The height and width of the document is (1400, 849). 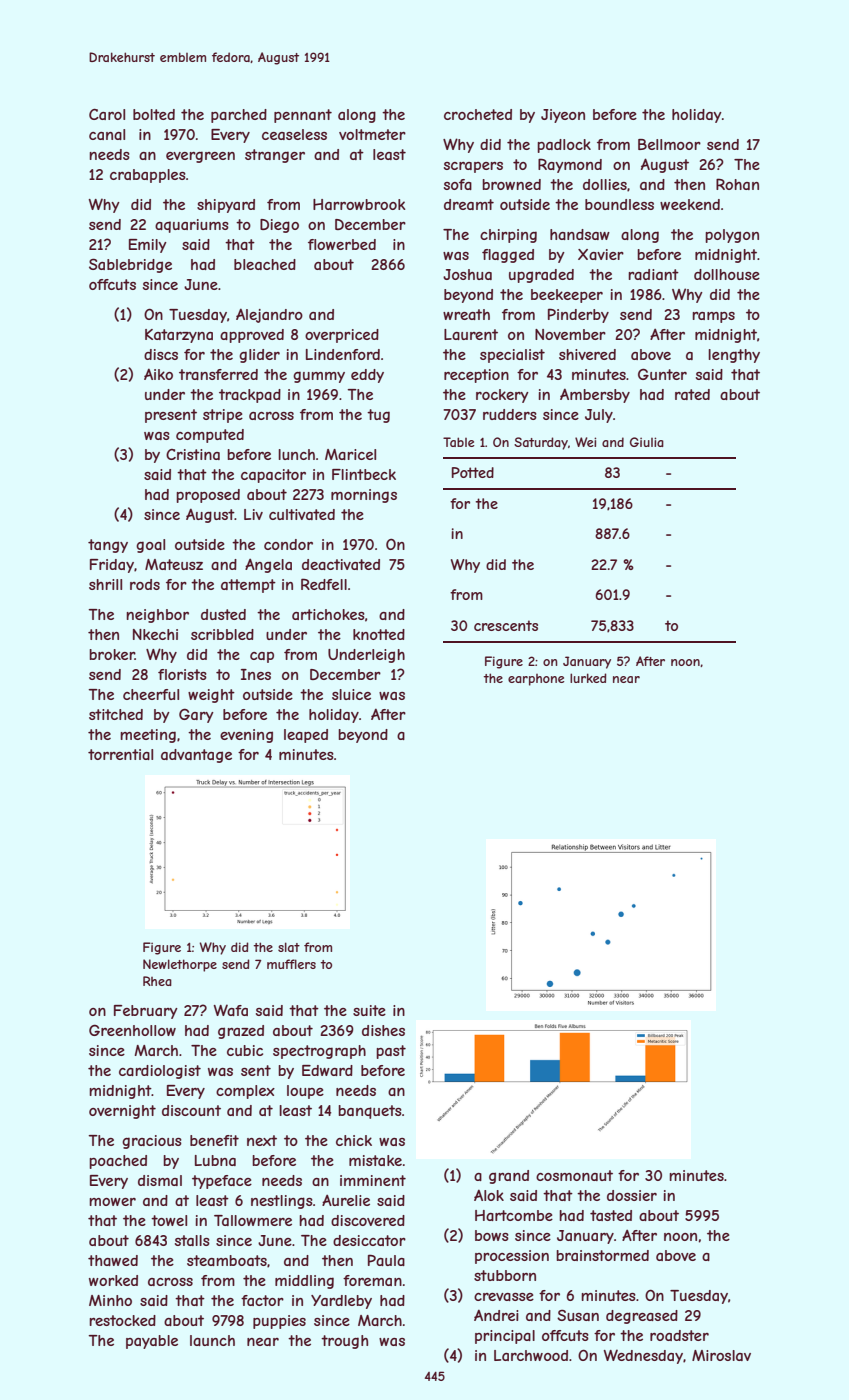 I want to click on advantage, so click(x=196, y=756).
